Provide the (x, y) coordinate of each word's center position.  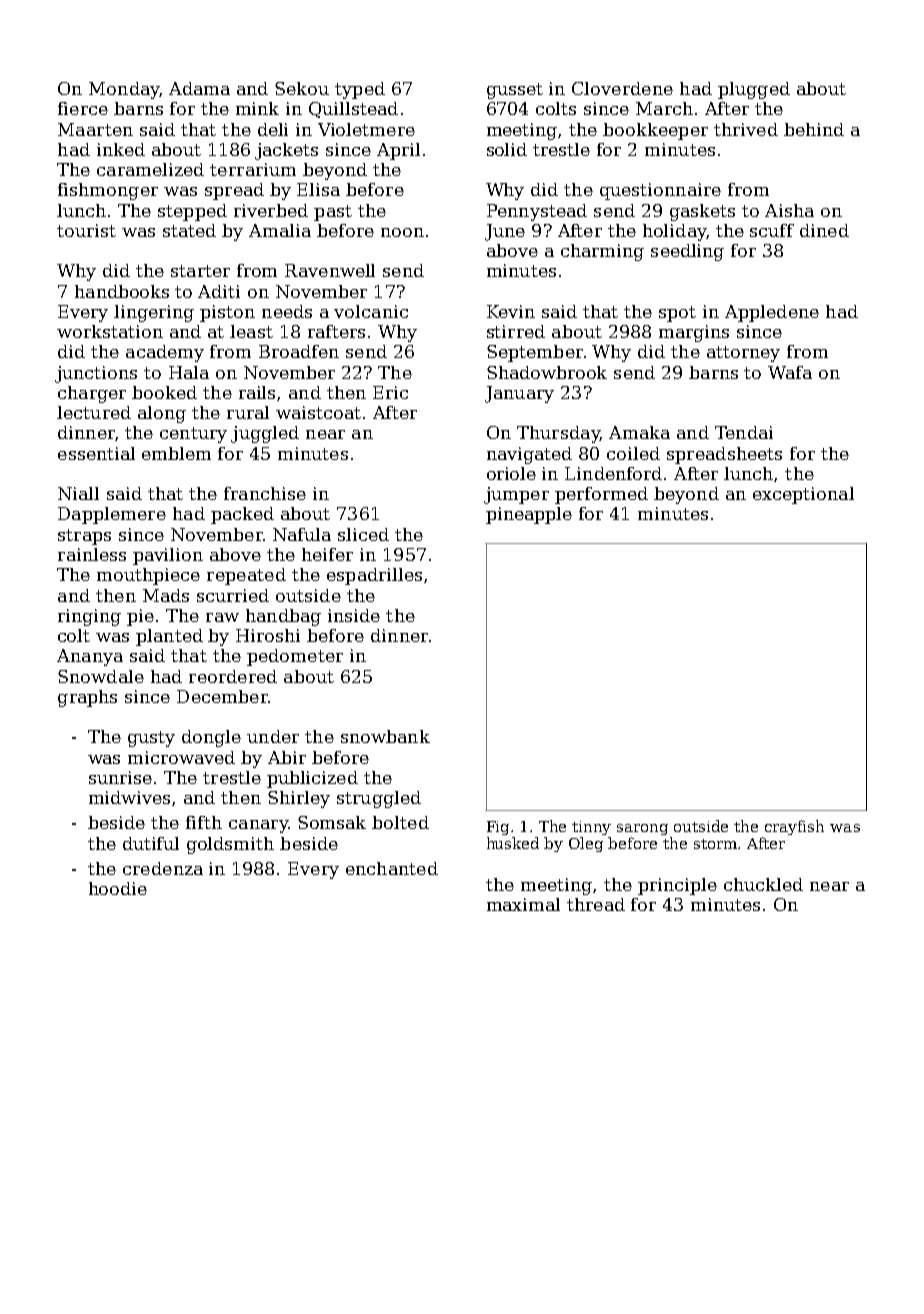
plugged (754, 90)
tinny (591, 828)
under (273, 736)
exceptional (803, 495)
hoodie (118, 888)
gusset (515, 91)
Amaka (639, 432)
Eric (390, 392)
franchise (265, 493)
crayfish (794, 827)
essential (96, 453)
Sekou (302, 88)
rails (257, 392)
